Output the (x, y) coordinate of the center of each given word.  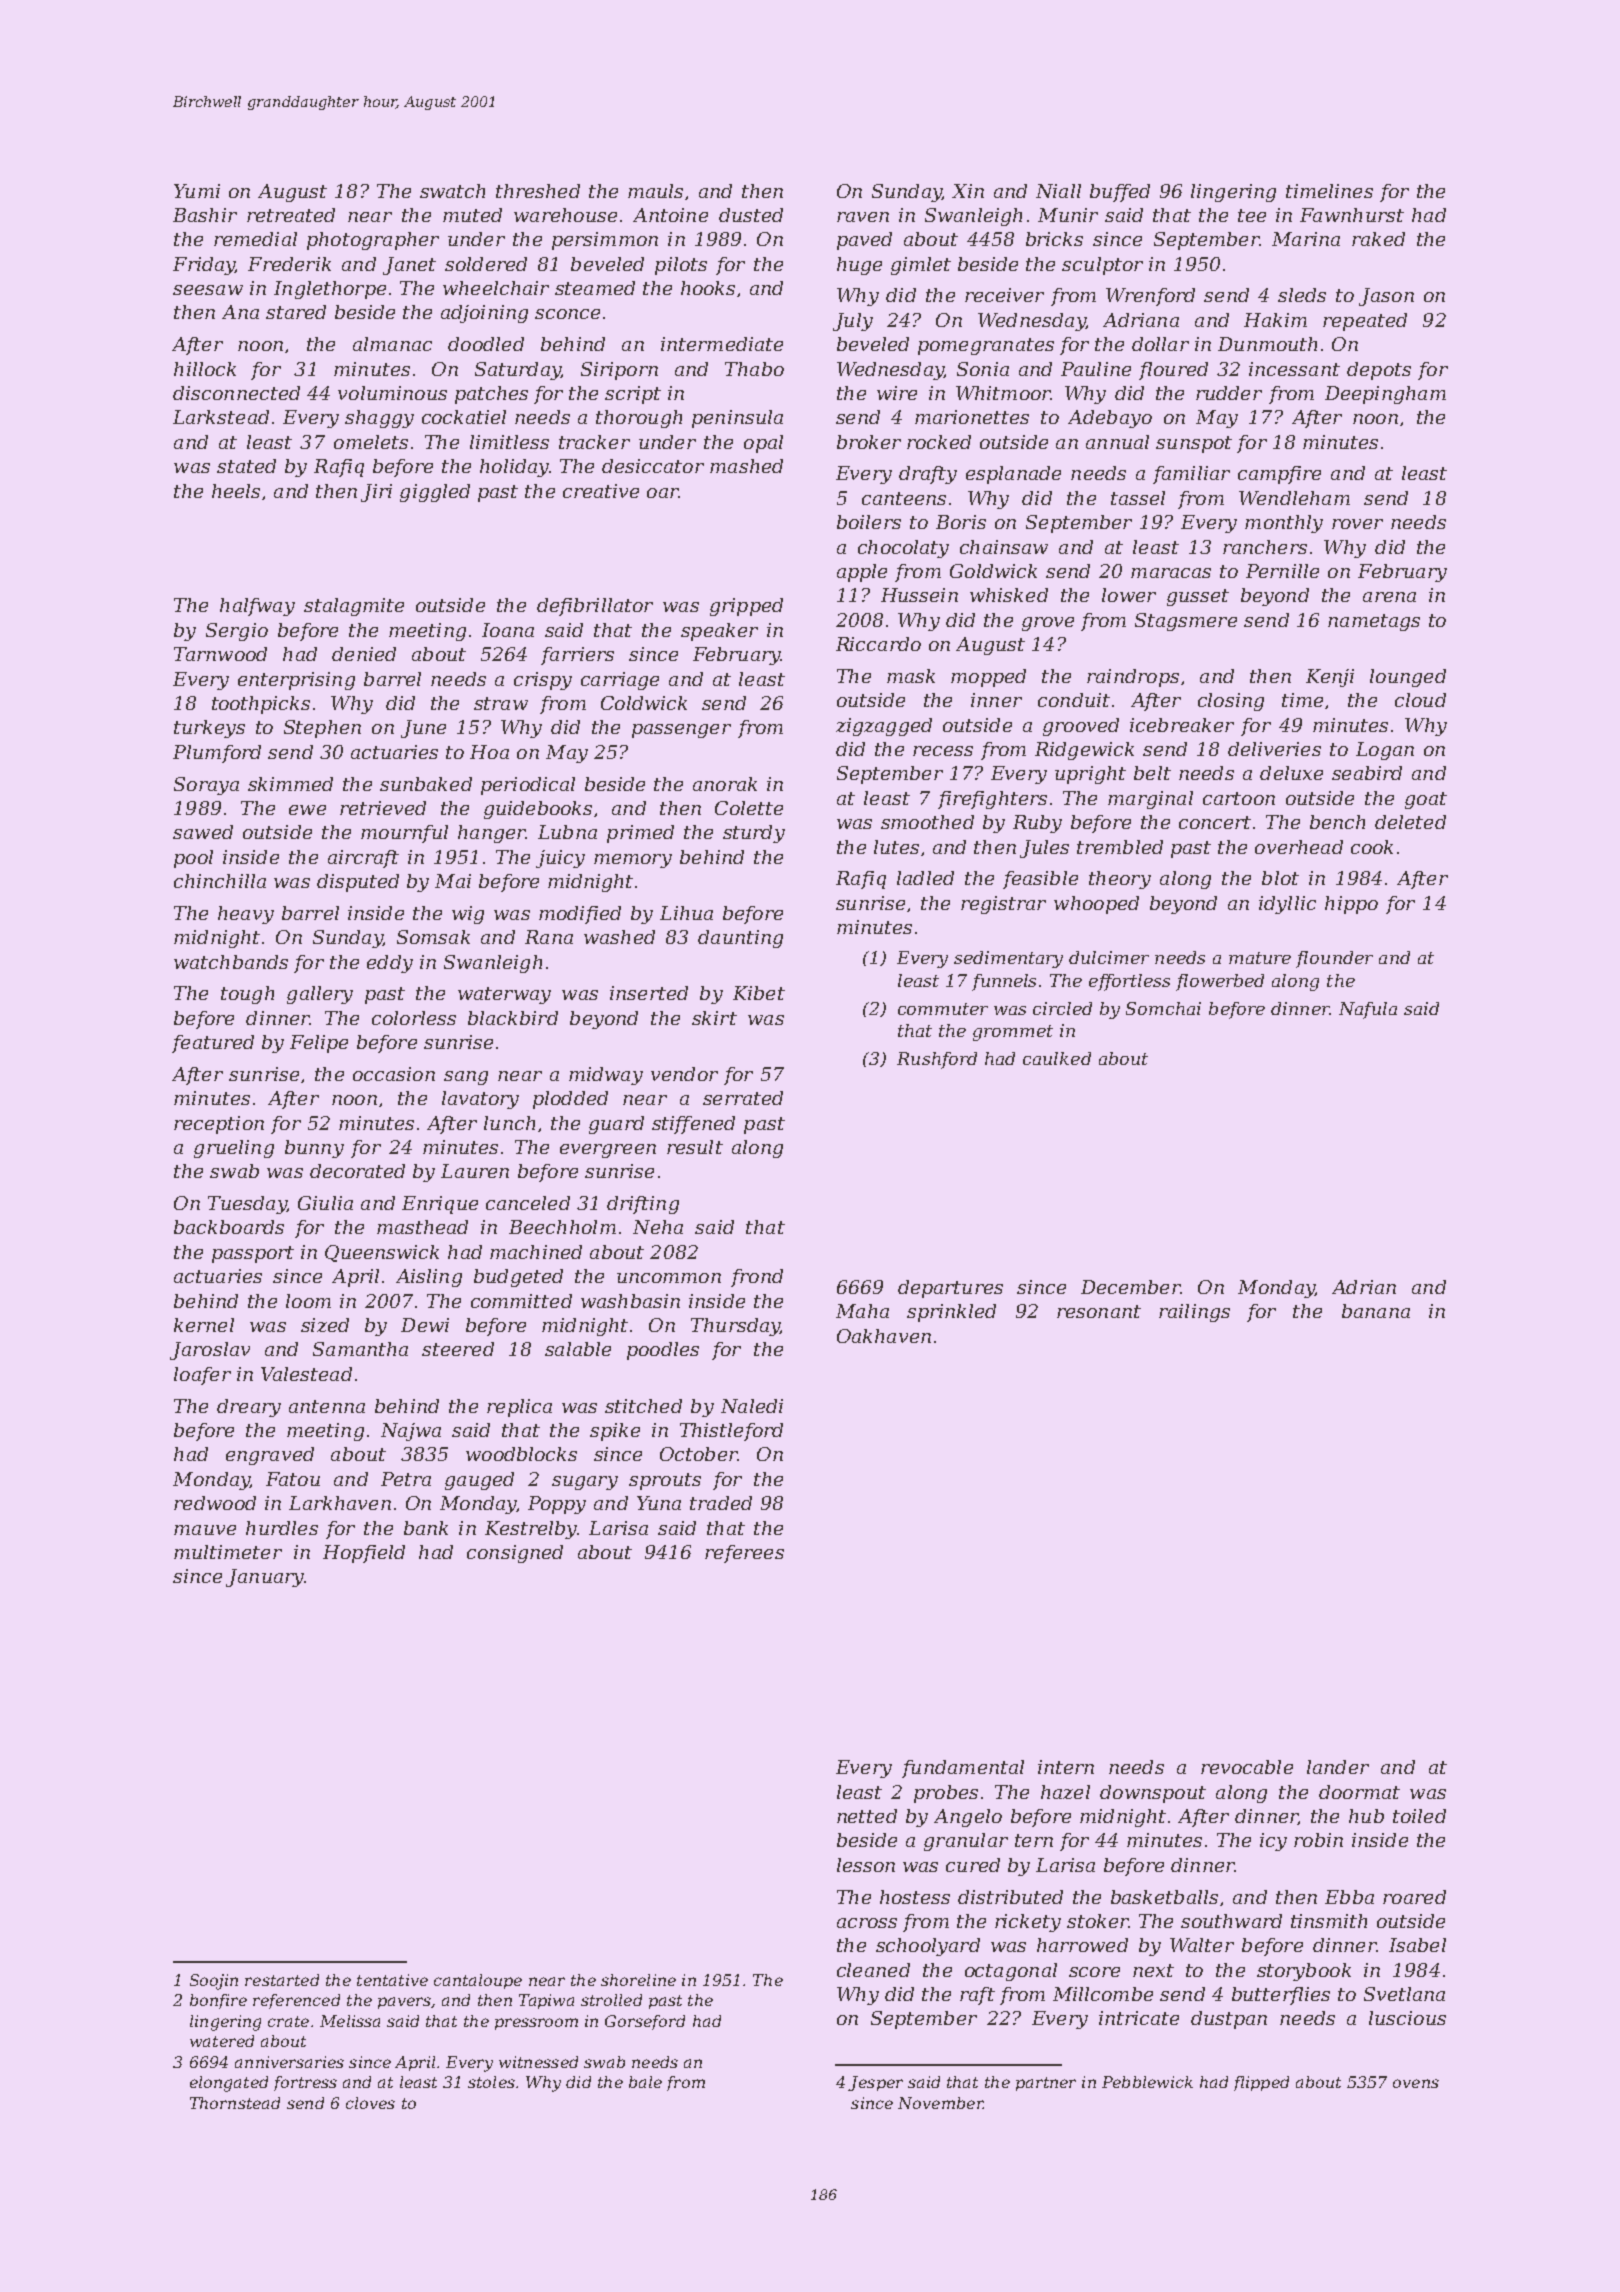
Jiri (376, 493)
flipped (1261, 2083)
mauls (655, 191)
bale (645, 2082)
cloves (370, 2103)
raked (1378, 239)
